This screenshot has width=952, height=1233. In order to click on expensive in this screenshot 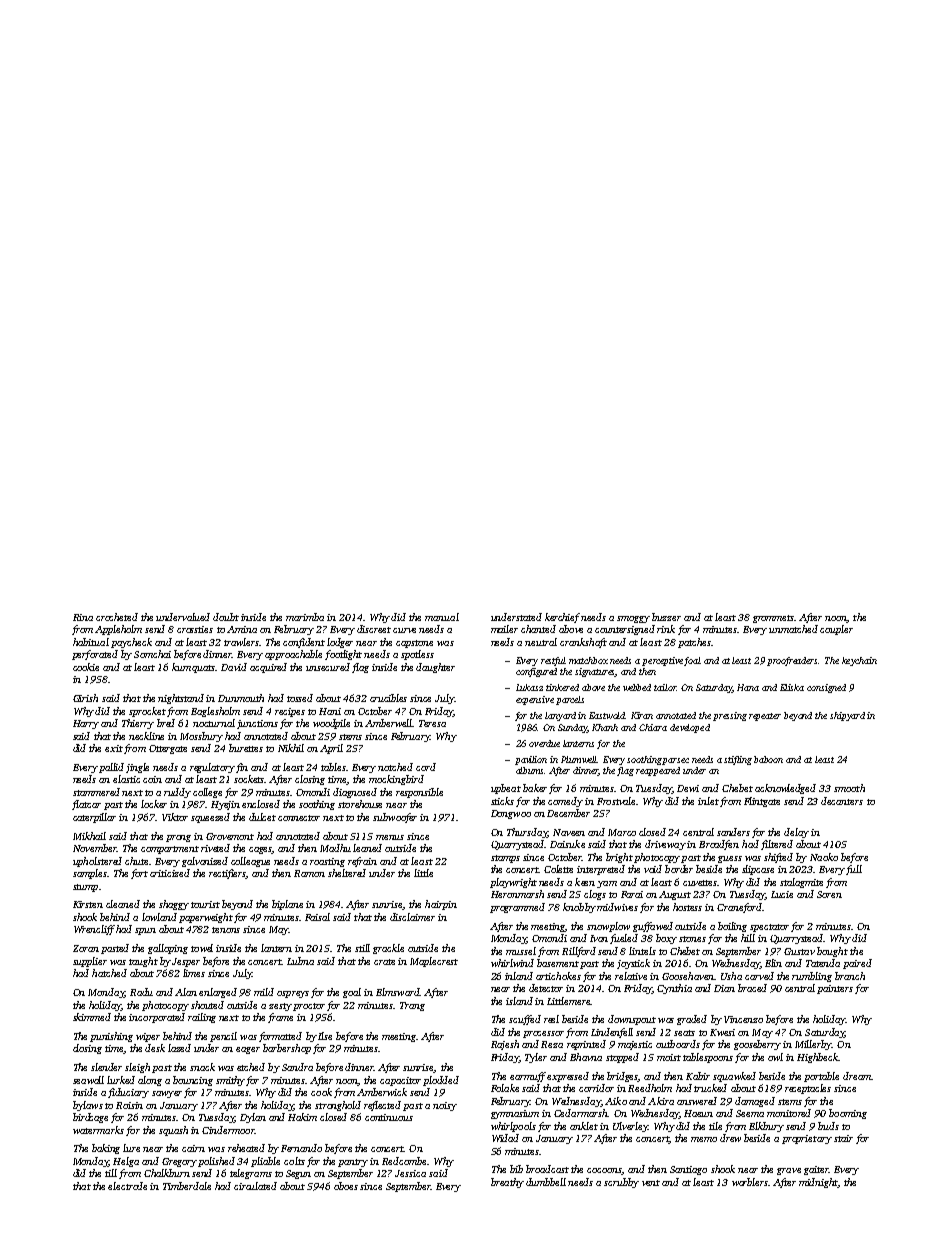, I will do `click(535, 700)`.
